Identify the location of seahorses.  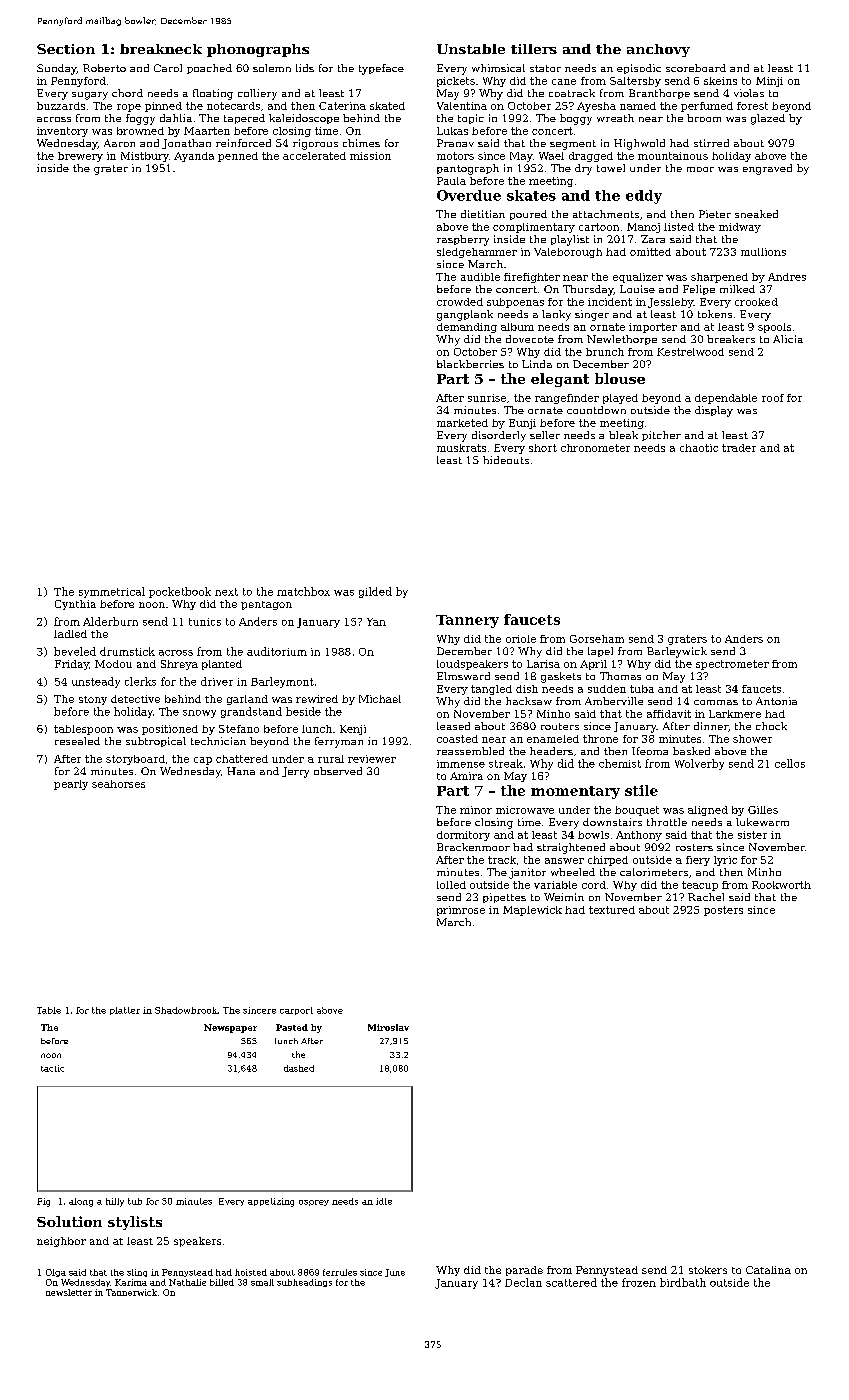
(118, 784).
